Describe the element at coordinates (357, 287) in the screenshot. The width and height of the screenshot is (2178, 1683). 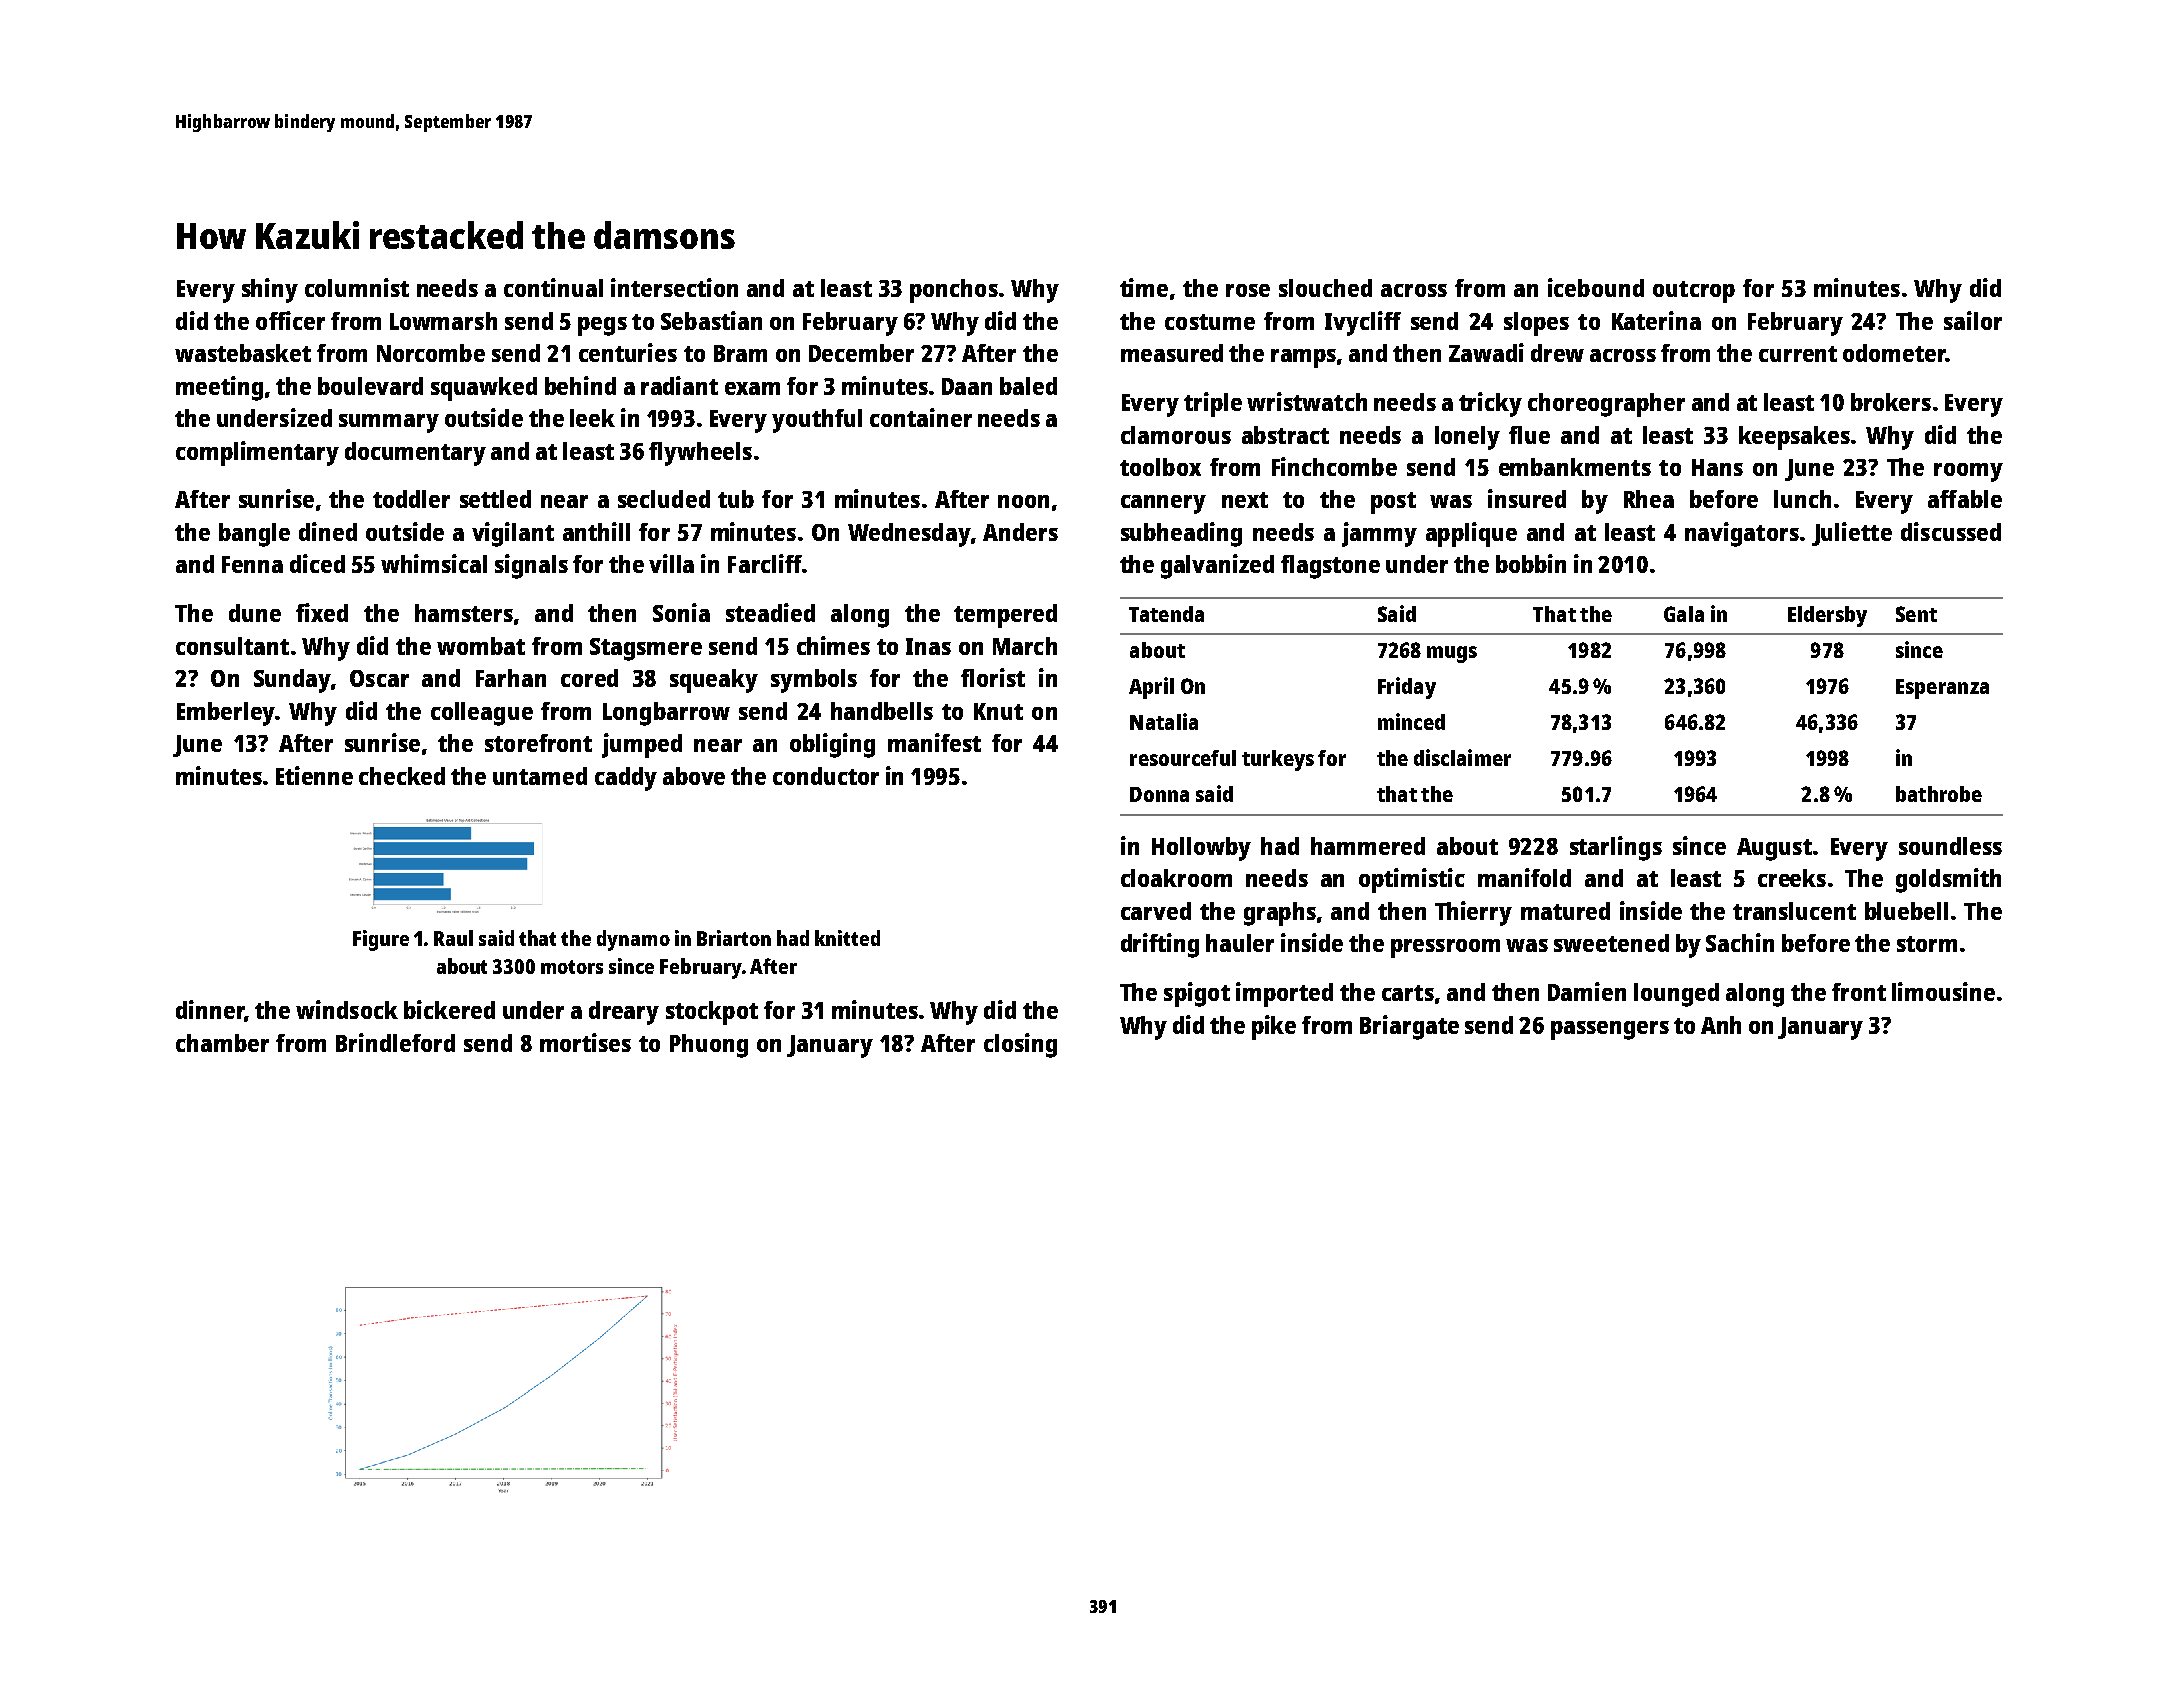
I see `columnist` at that location.
